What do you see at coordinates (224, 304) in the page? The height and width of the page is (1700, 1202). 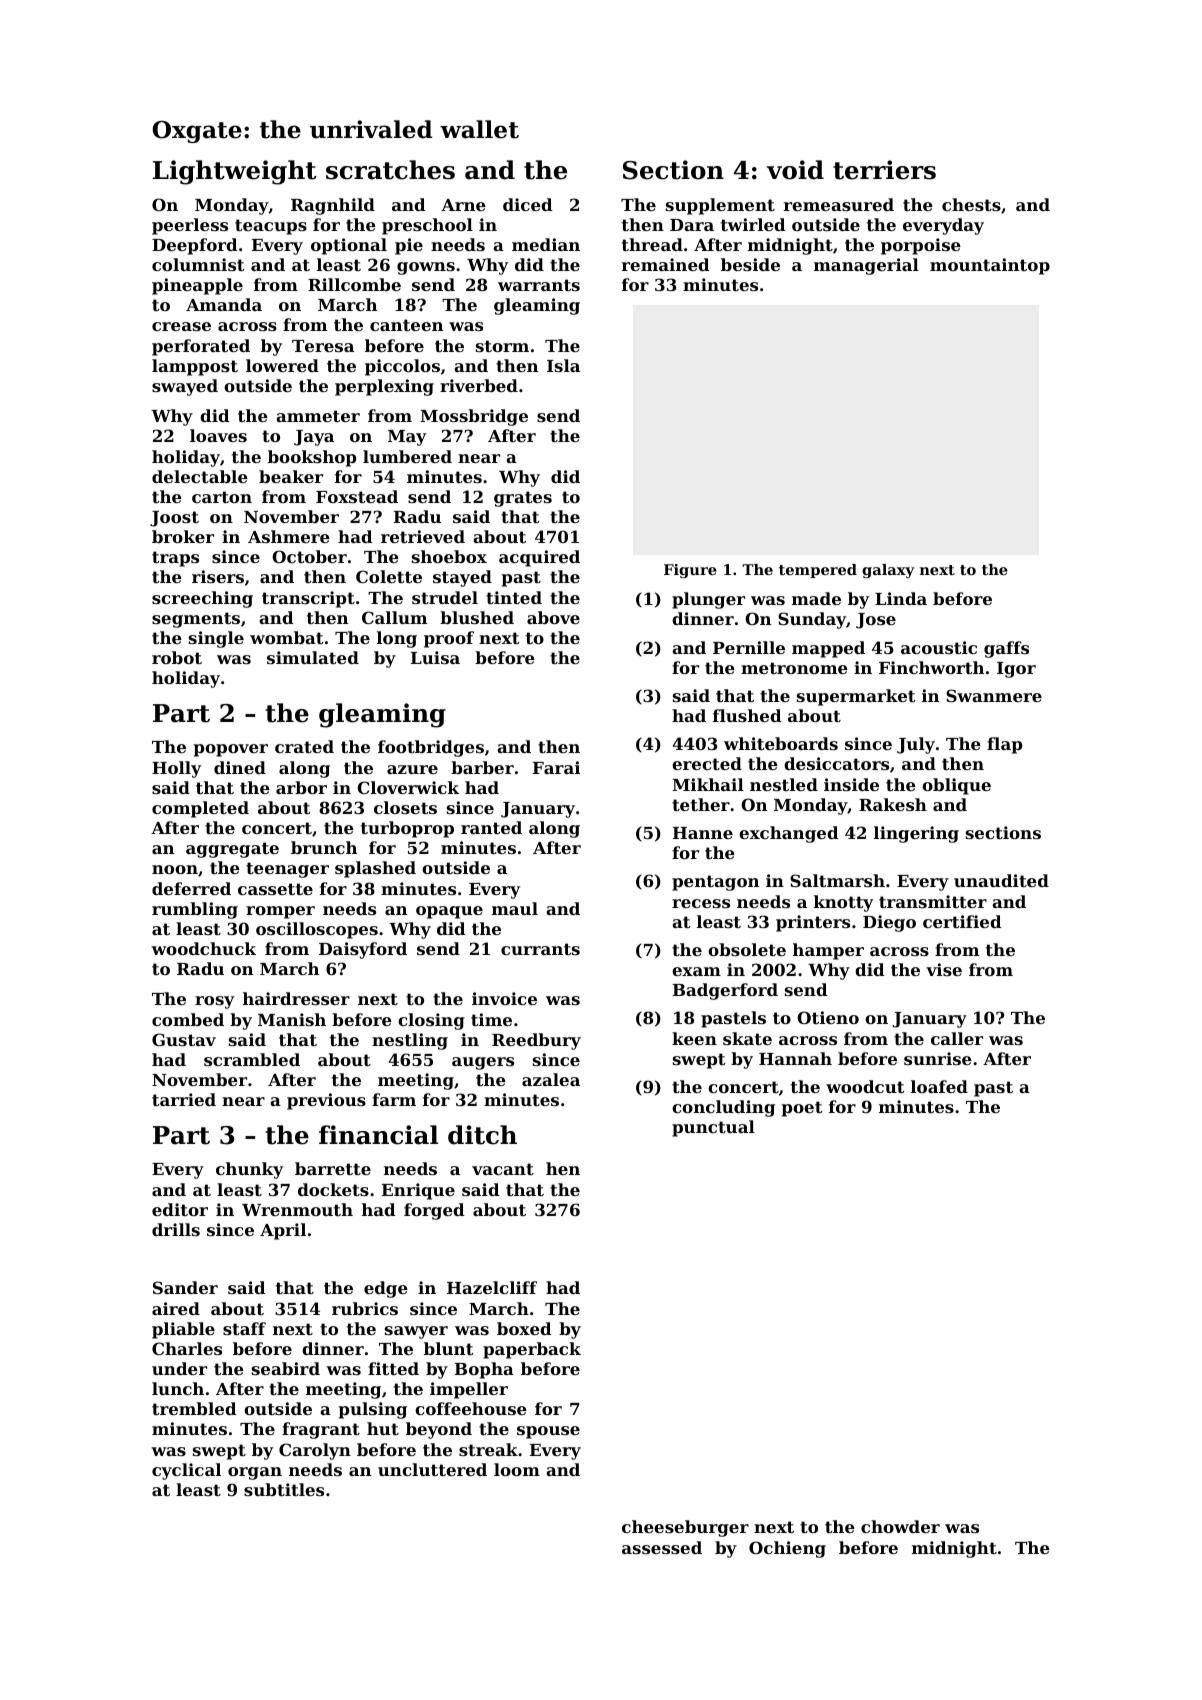 I see `Amanda` at bounding box center [224, 304].
